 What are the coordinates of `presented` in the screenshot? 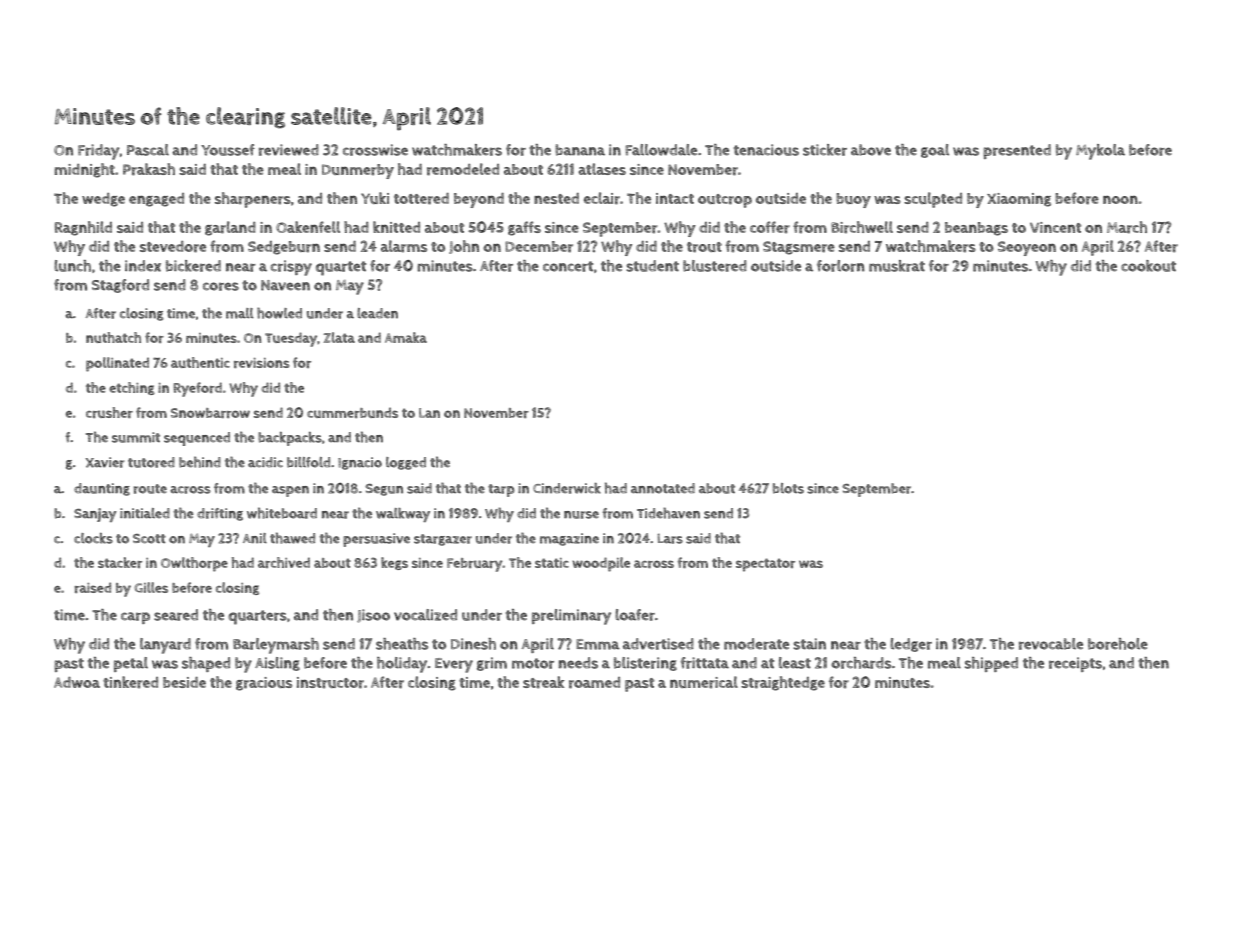 It's located at (1017, 151).
